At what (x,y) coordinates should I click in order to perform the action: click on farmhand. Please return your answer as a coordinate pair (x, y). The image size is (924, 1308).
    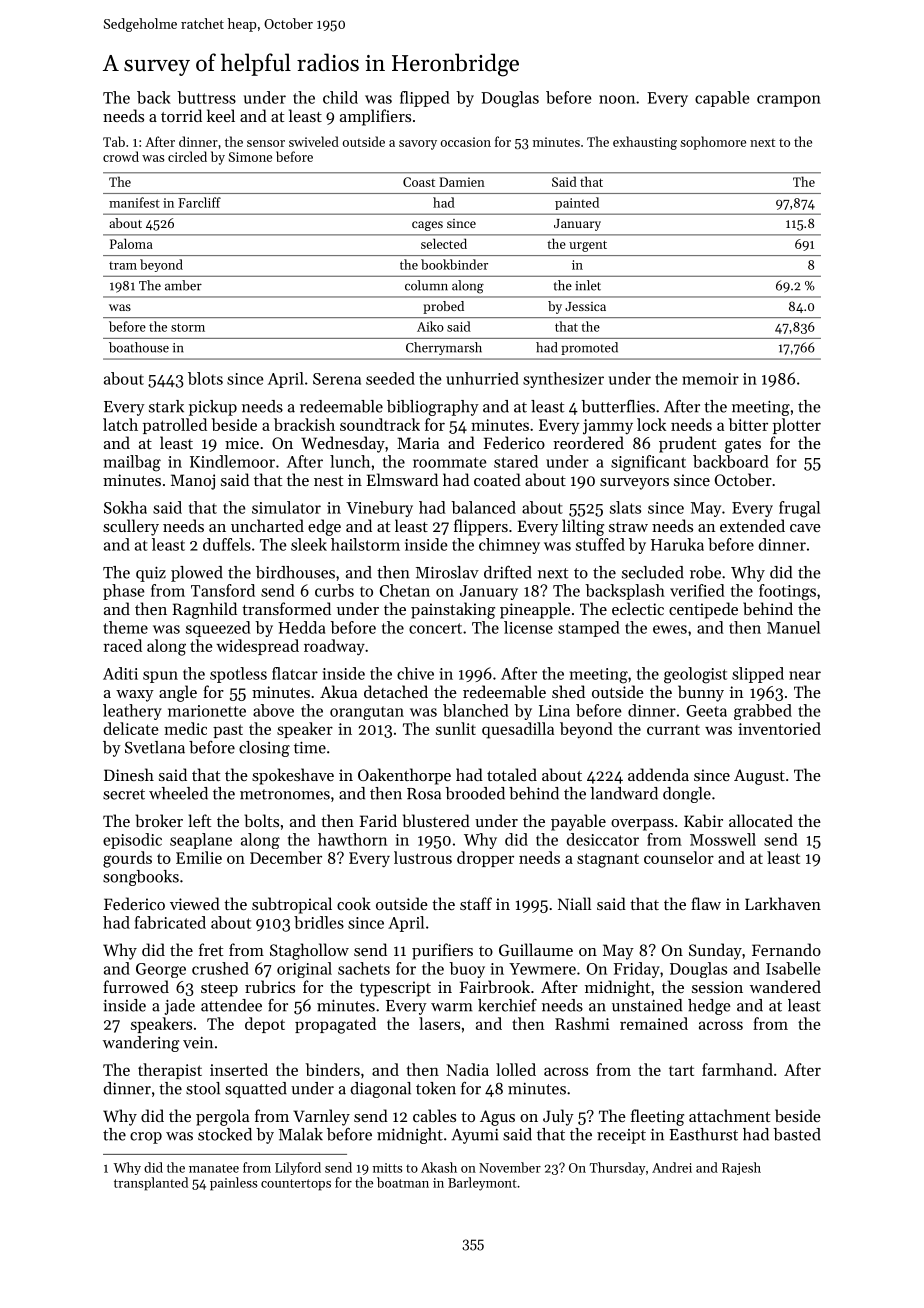
    Looking at the image, I should click on (737, 1069).
